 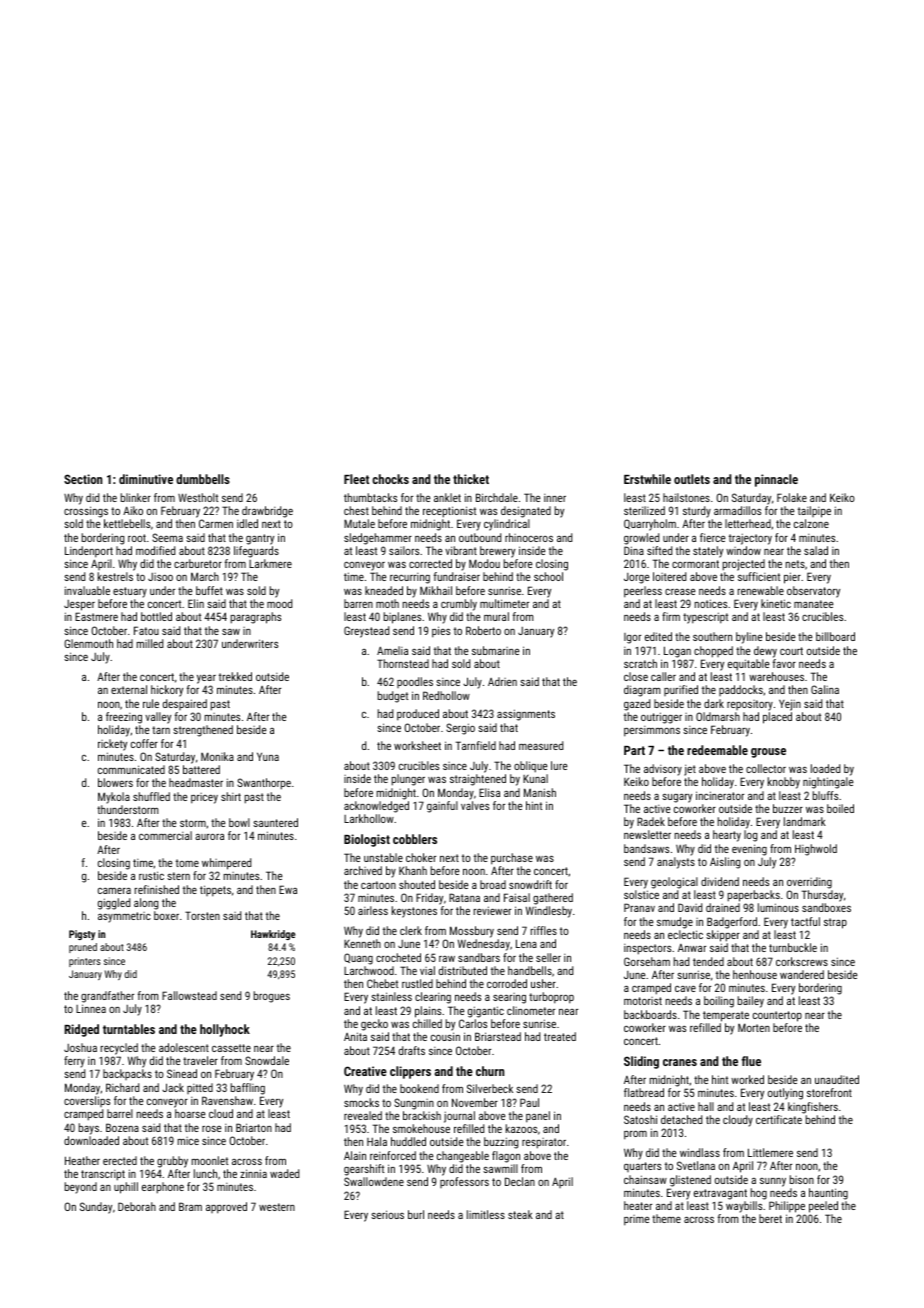 What do you see at coordinates (96, 1208) in the screenshot?
I see `Sunday` at bounding box center [96, 1208].
